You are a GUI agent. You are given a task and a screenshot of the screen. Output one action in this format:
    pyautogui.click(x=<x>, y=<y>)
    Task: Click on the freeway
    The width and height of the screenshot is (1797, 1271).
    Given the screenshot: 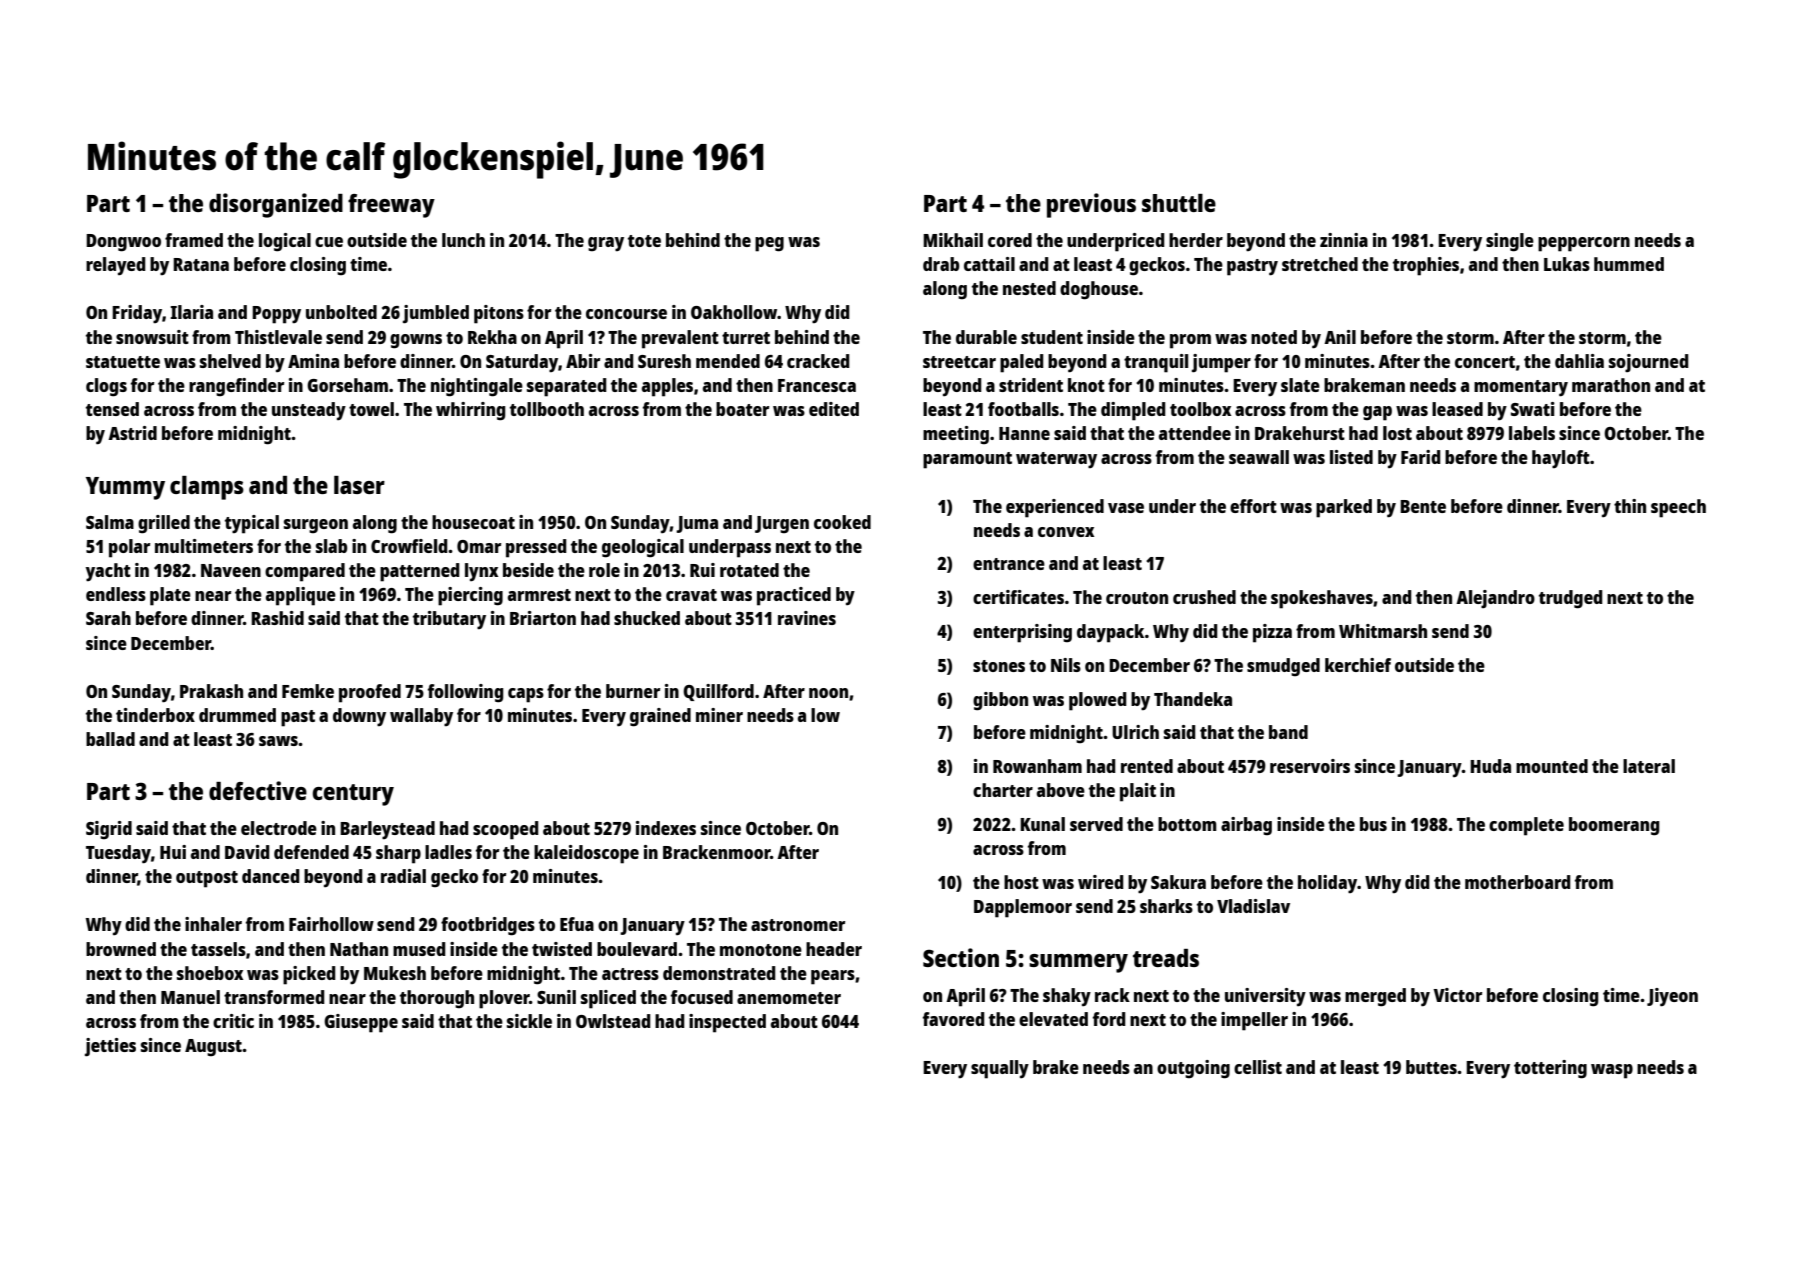 What is the action you would take?
    pyautogui.click(x=391, y=206)
